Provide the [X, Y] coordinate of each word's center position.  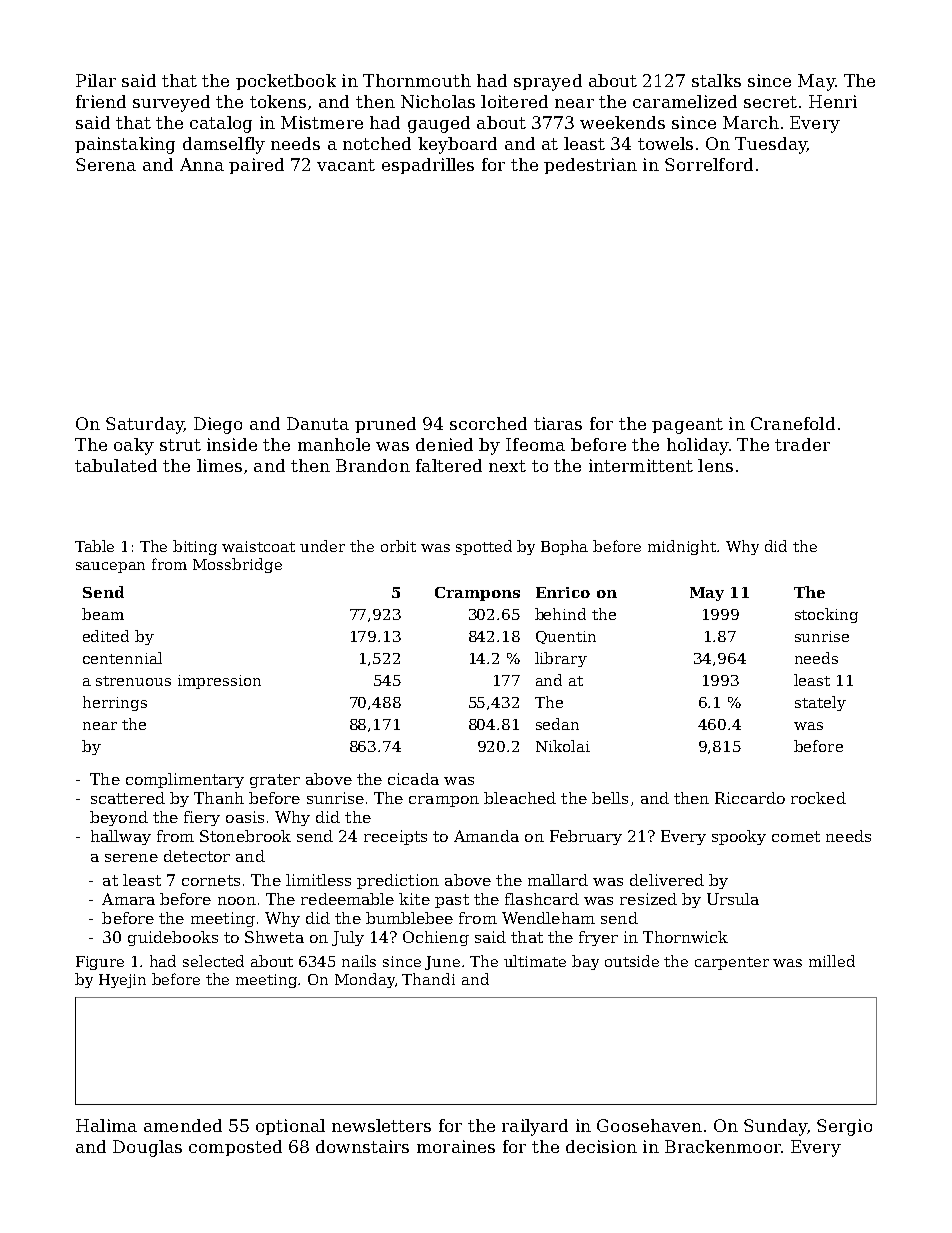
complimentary [185, 780]
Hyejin [122, 981]
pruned [385, 425]
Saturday [145, 425]
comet [796, 836]
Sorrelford [709, 164]
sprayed [548, 82]
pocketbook [286, 82]
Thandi [428, 979]
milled [832, 961]
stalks [716, 80]
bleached [520, 798]
